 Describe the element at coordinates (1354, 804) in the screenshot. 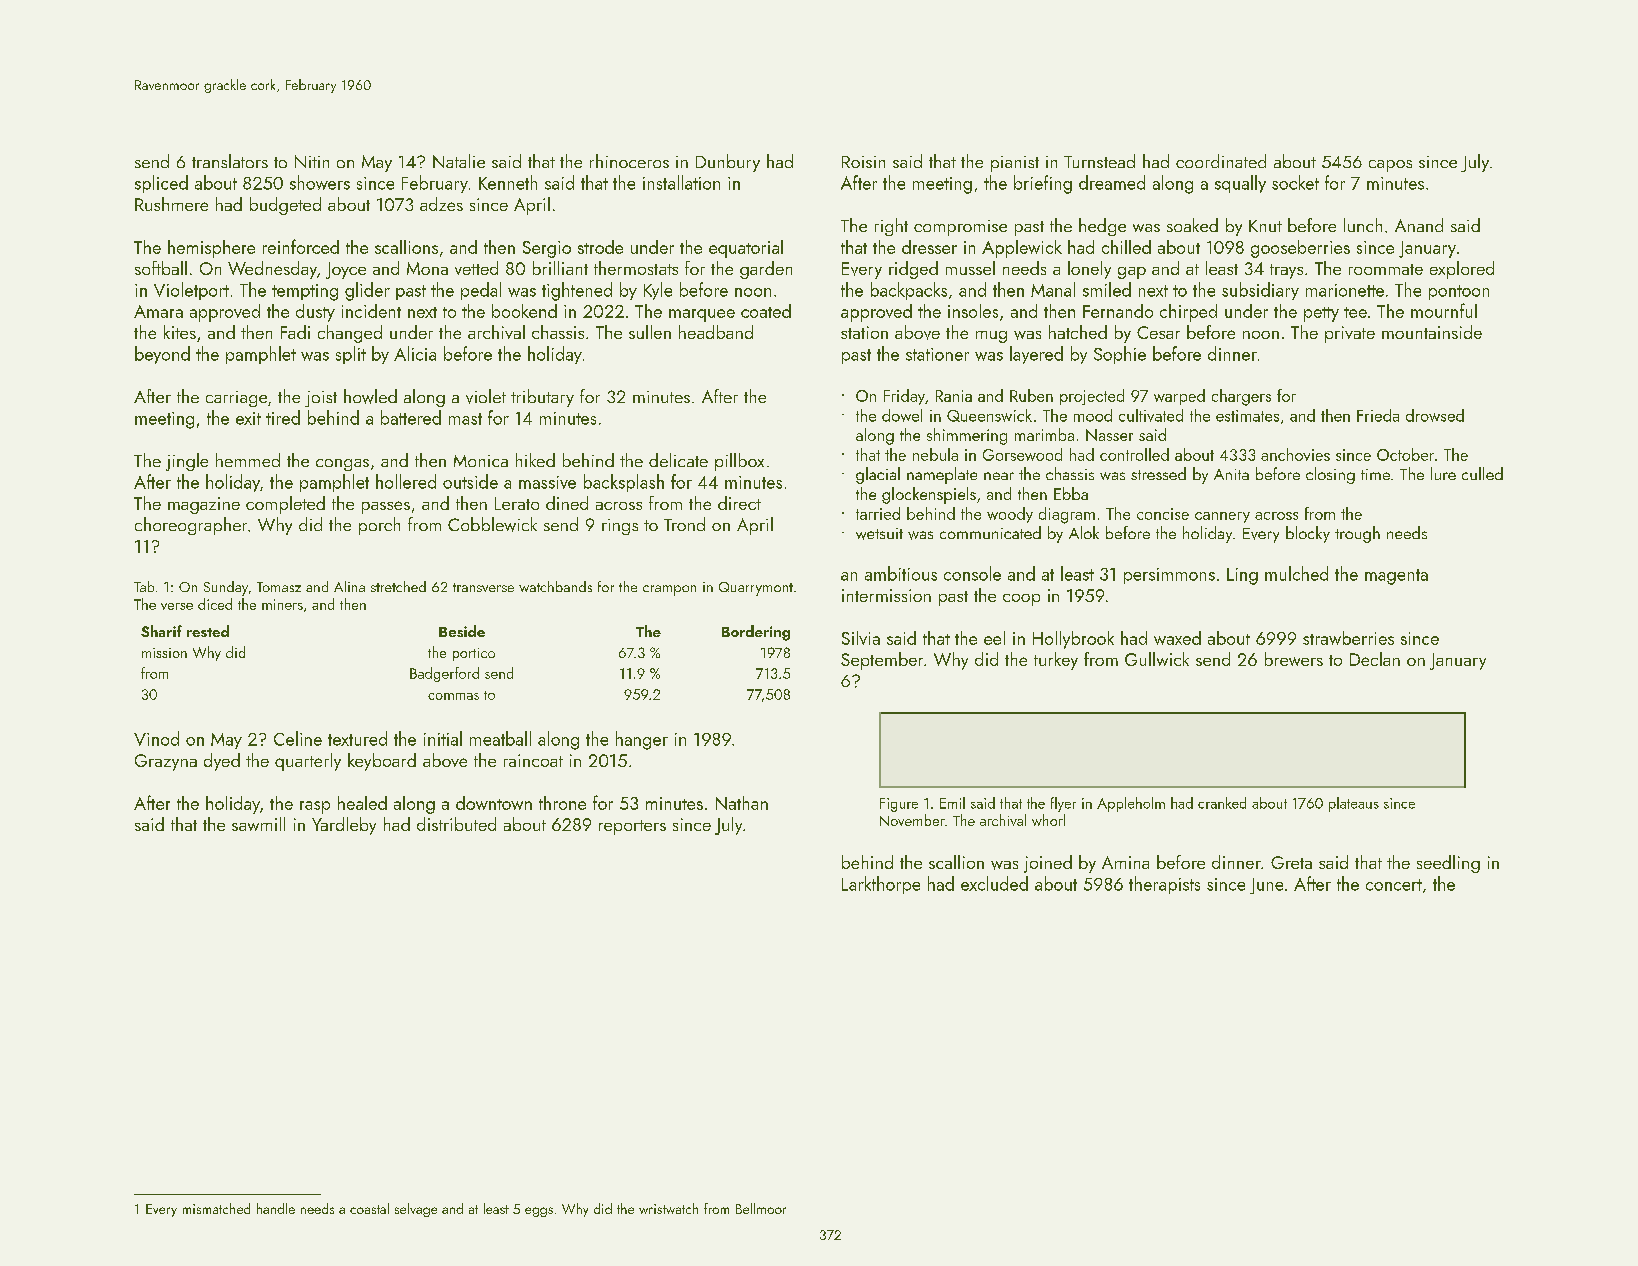

I see `plateaus` at that location.
